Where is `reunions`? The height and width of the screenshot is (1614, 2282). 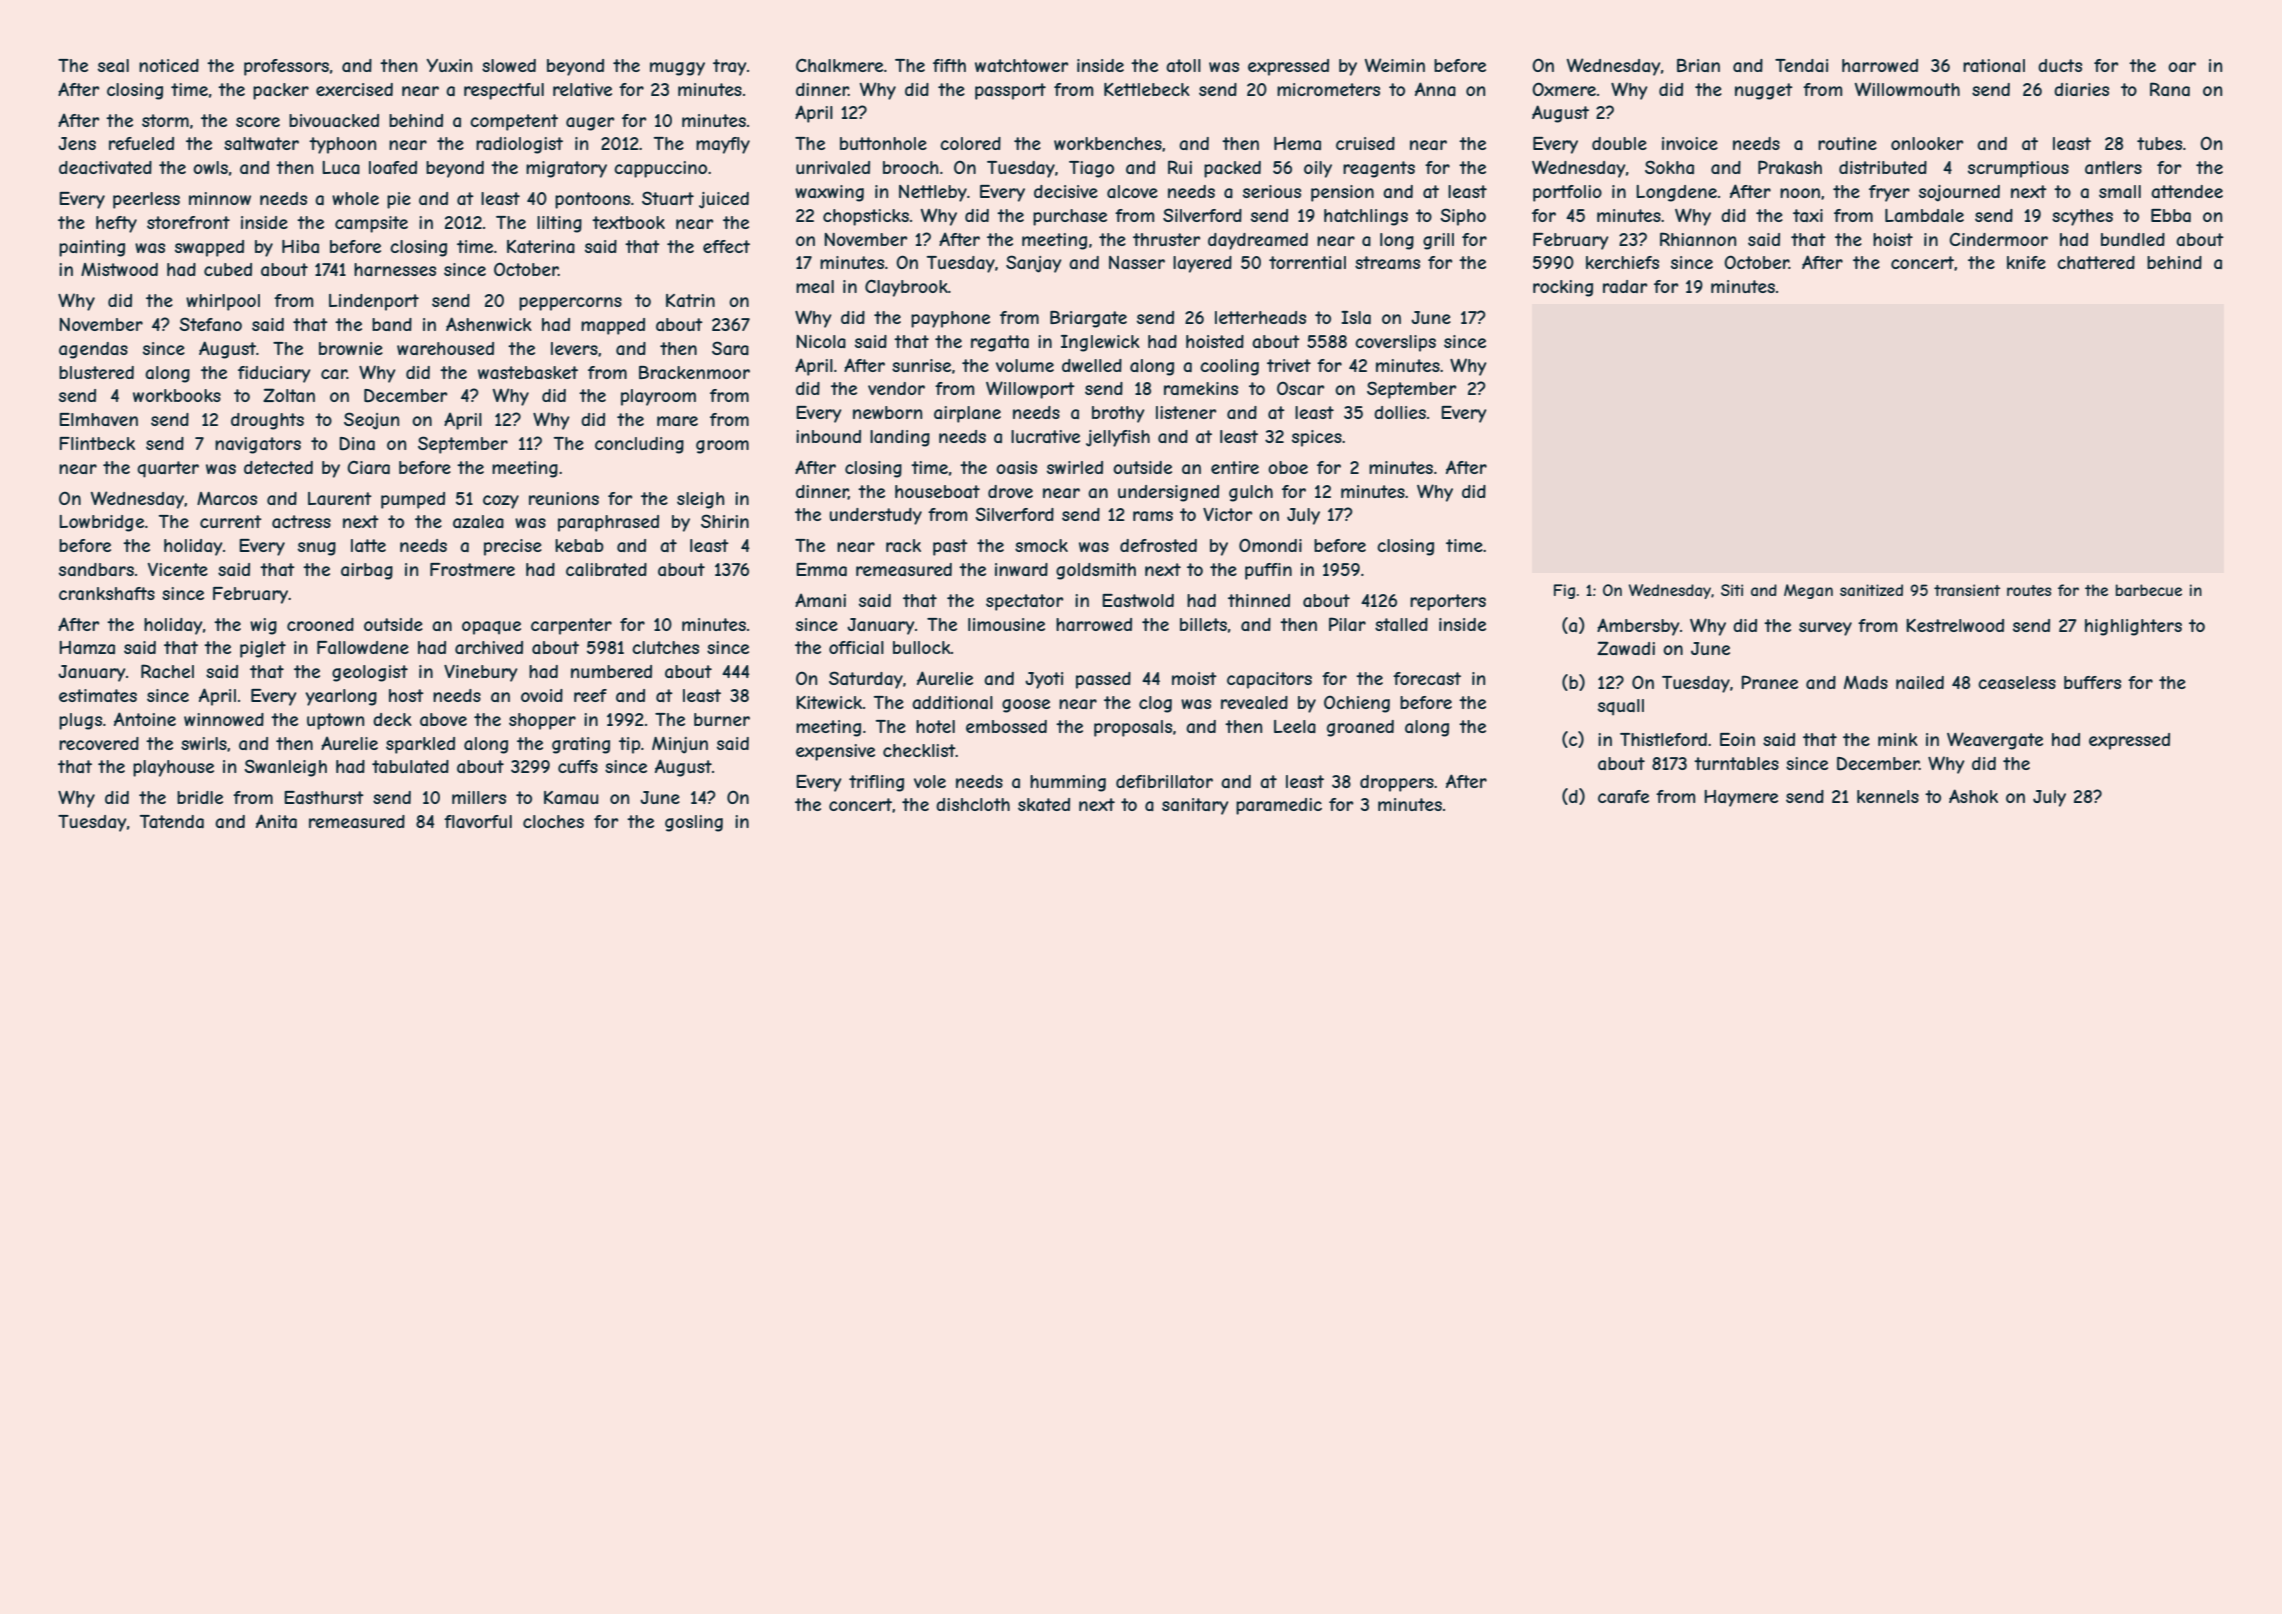 reunions is located at coordinates (564, 498).
